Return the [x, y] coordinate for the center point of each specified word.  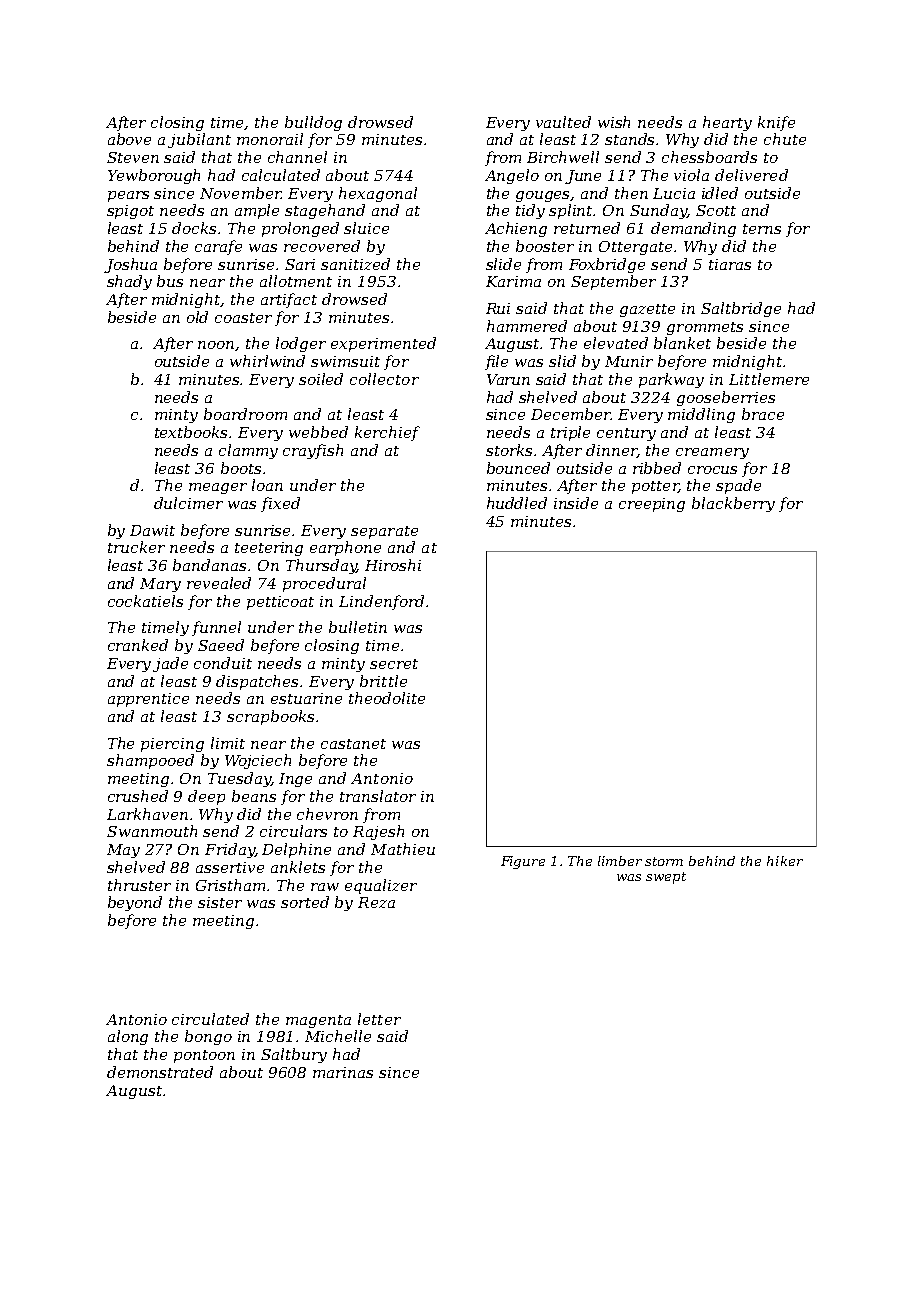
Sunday [658, 211]
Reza [376, 902]
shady [129, 282]
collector [384, 379]
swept [666, 878]
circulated [210, 1019]
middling [701, 415]
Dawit [152, 530]
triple [570, 433]
